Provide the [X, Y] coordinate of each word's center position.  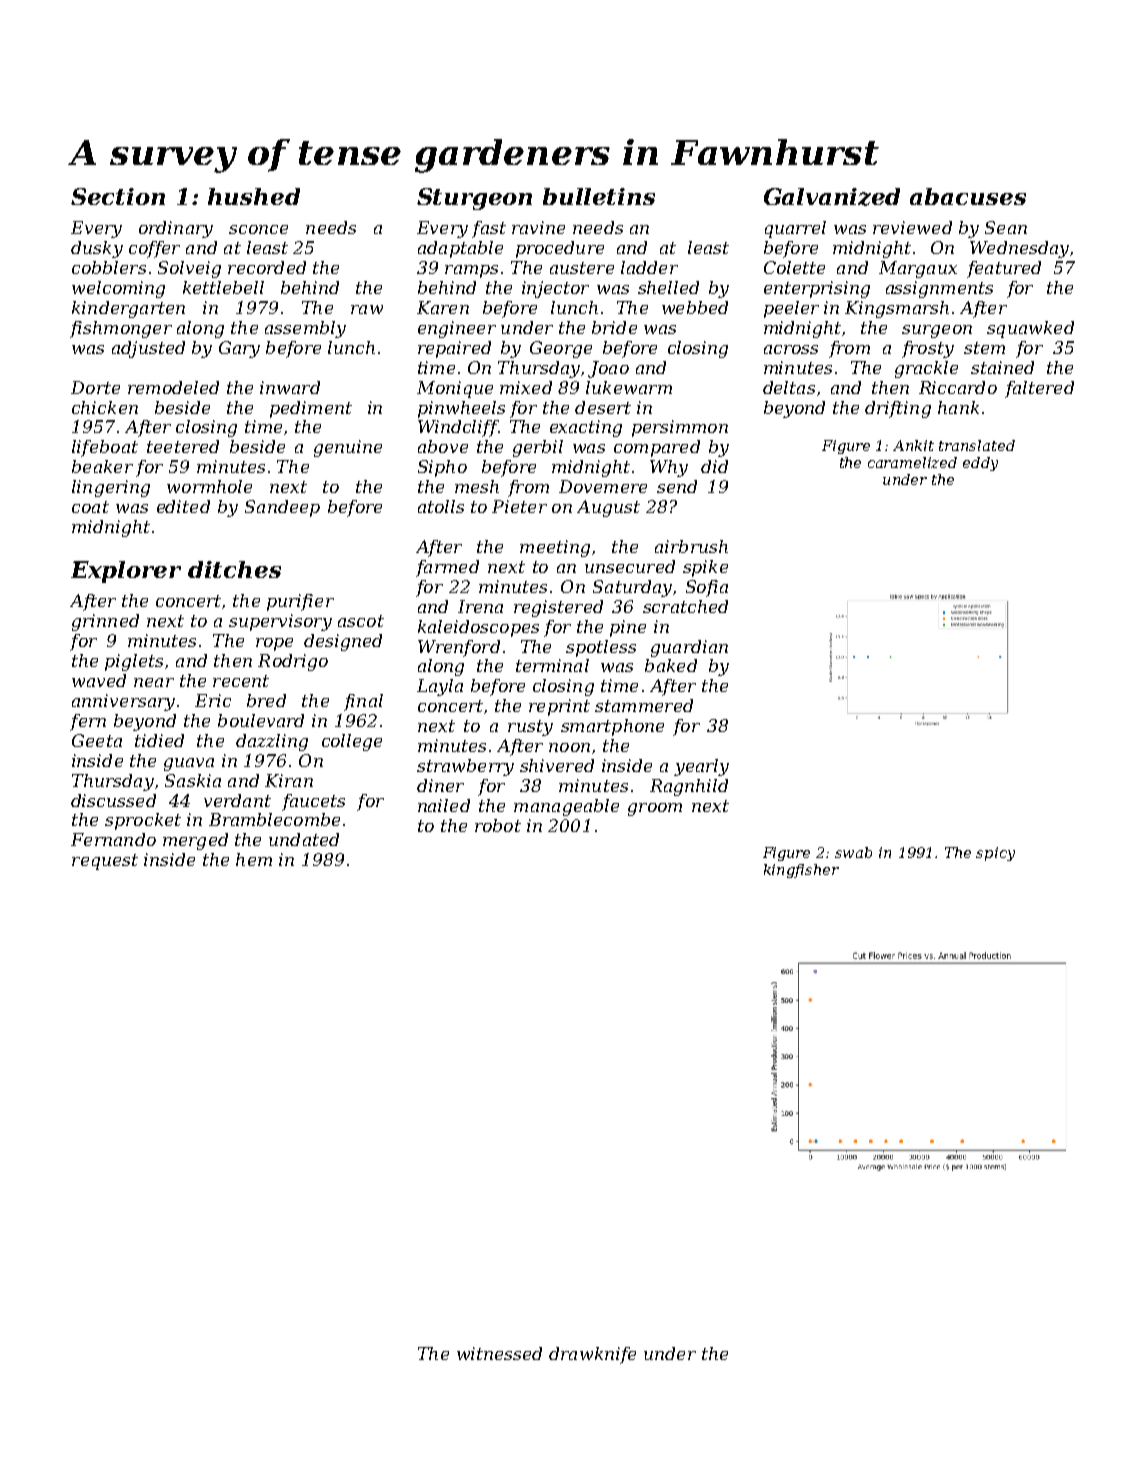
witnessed [499, 1353]
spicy [995, 854]
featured [1004, 269]
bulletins [599, 196]
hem [254, 859]
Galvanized [832, 197]
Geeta [97, 740]
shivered [557, 765]
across [791, 349]
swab [853, 852]
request [105, 862]
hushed [254, 196]
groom [655, 809]
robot [498, 825]
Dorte [95, 387]
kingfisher [801, 871]
